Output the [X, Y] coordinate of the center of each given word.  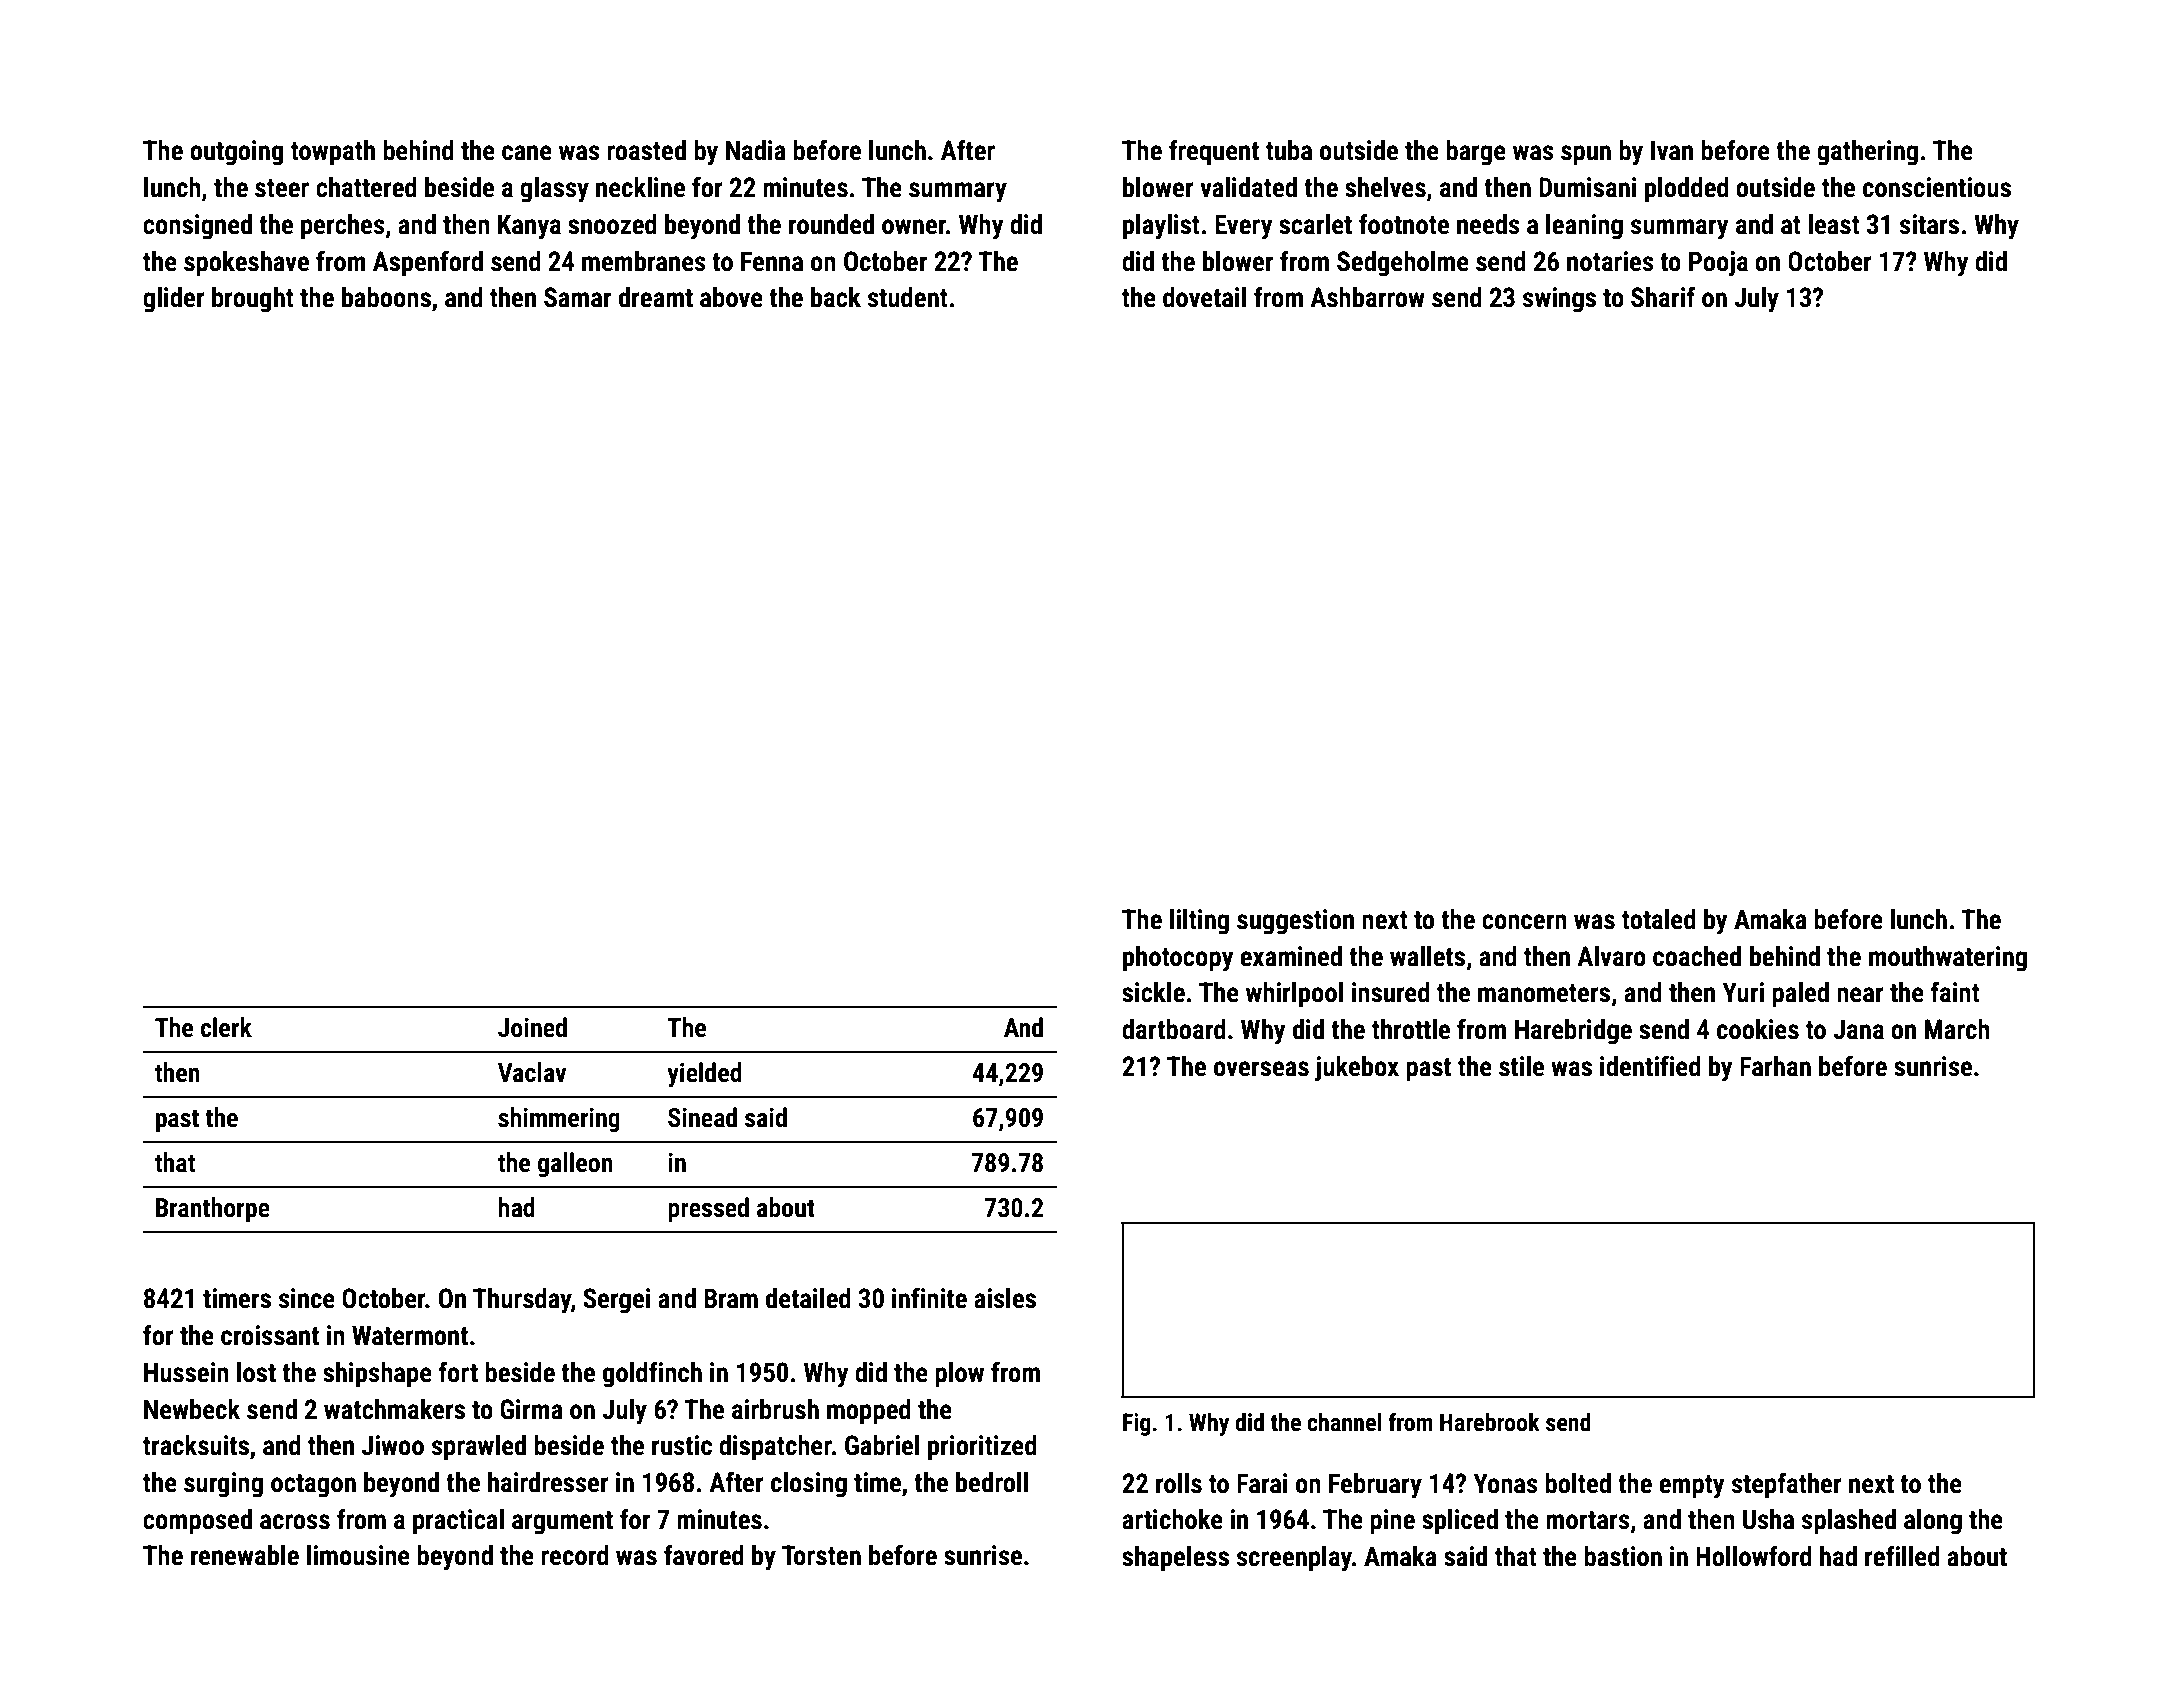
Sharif [1663, 297]
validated [1248, 187]
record [575, 1555]
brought [253, 300]
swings [1559, 300]
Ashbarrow [1367, 297]
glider [174, 300]
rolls [1179, 1483]
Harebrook [1490, 1422]
